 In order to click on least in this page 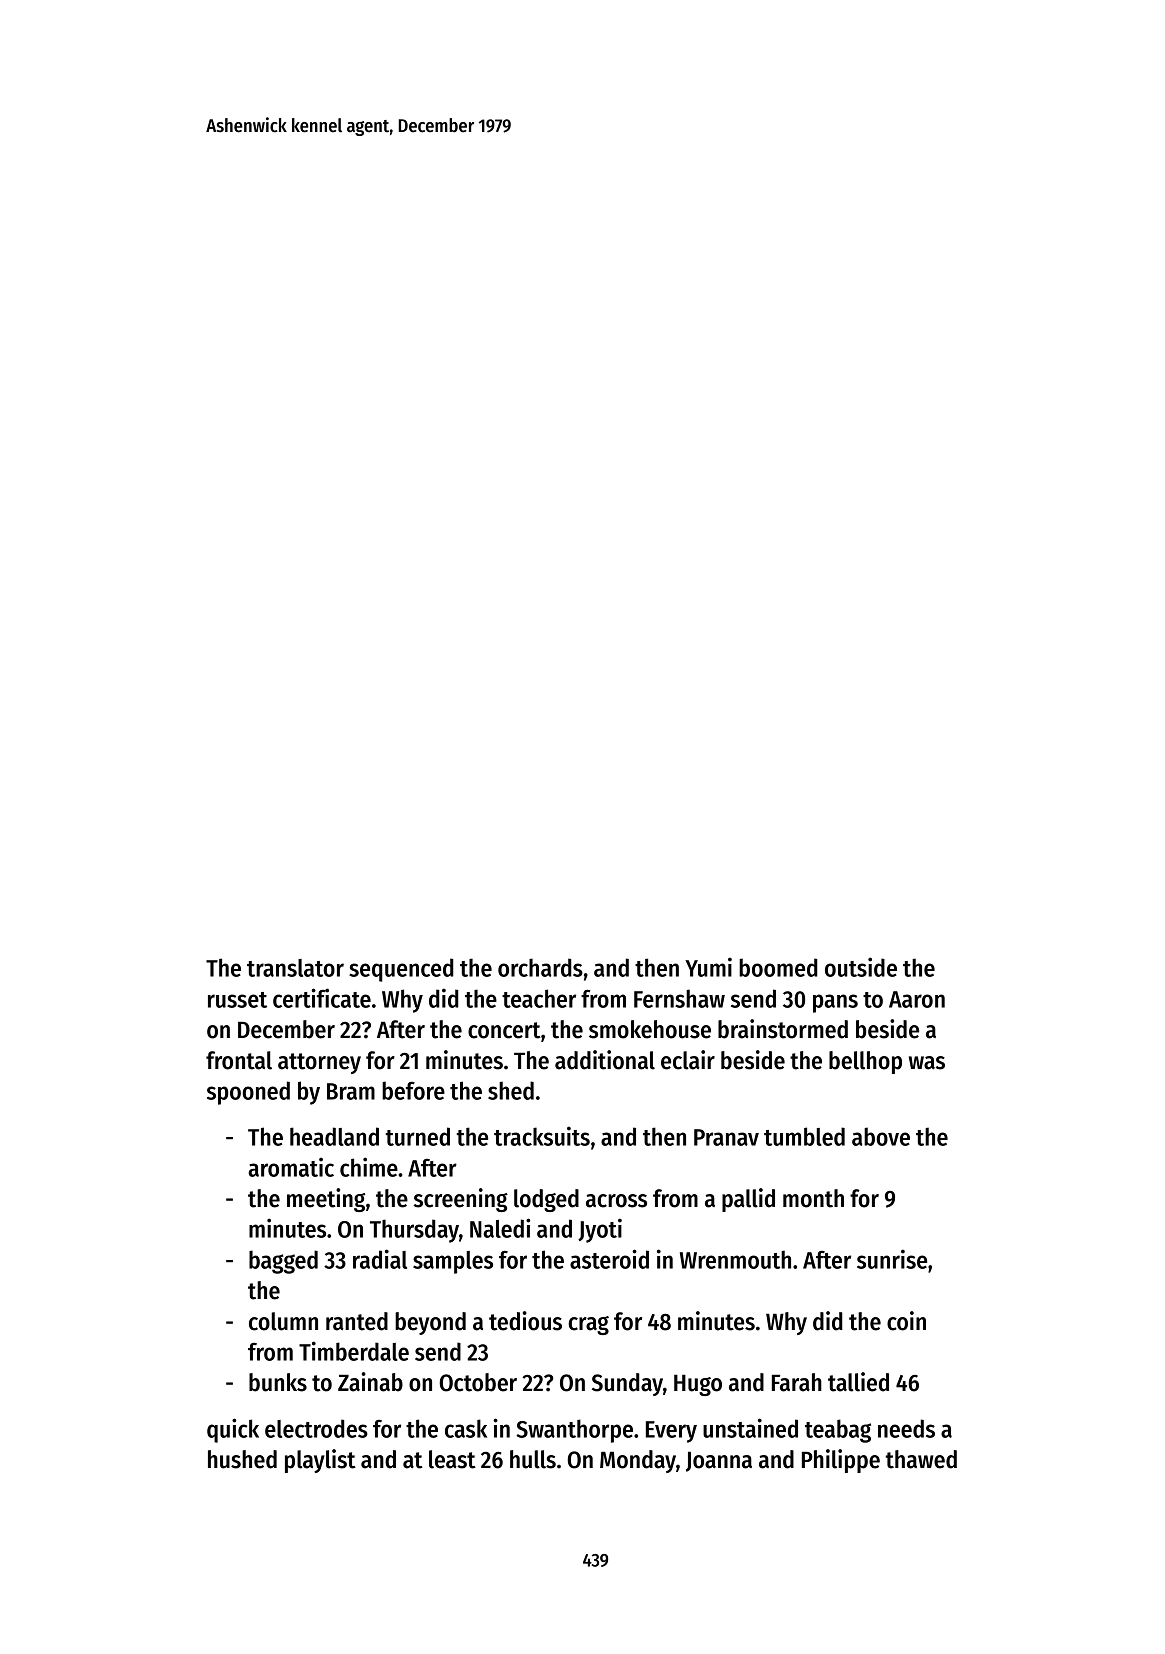, I will do `click(452, 1459)`.
